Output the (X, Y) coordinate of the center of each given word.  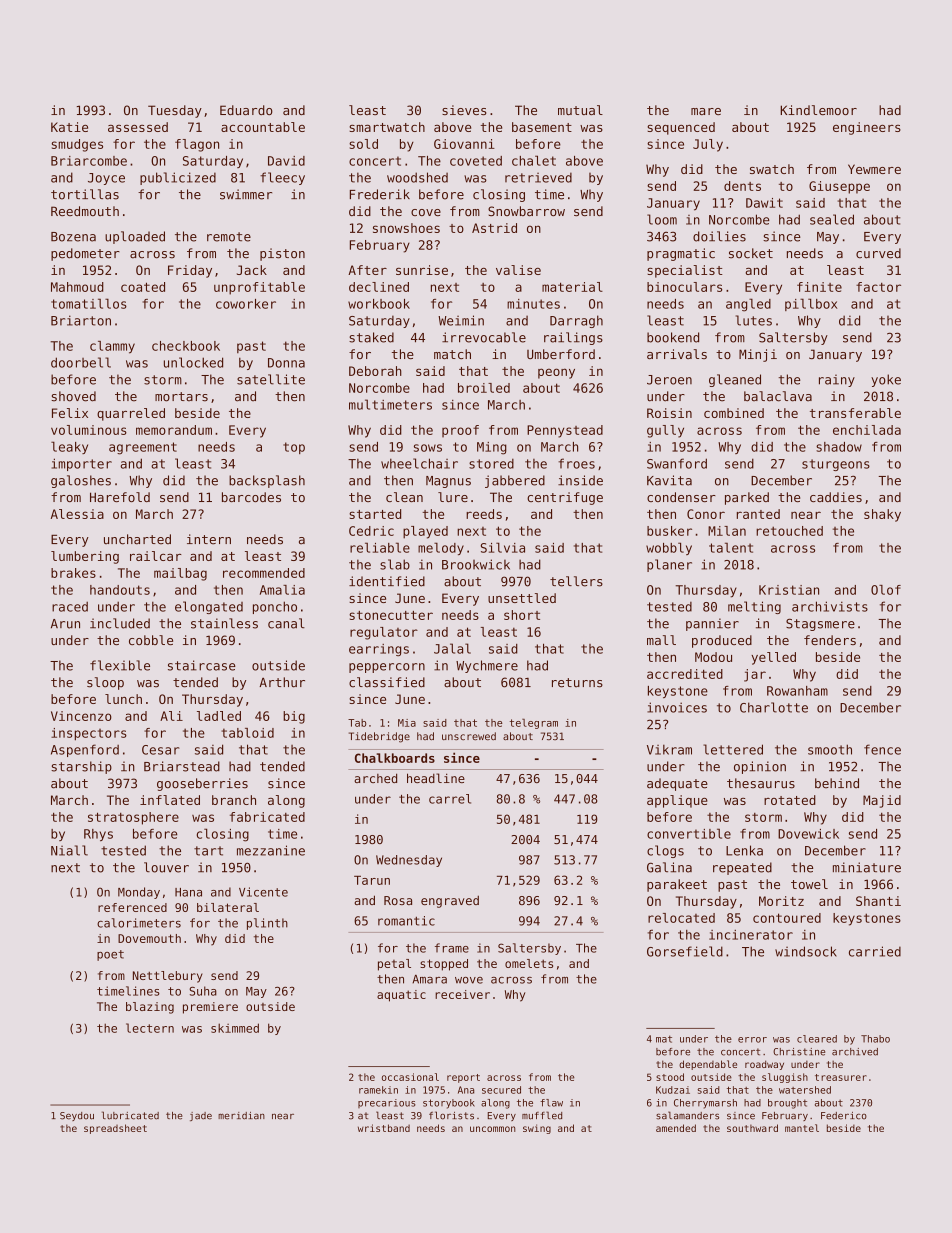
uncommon (493, 1129)
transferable (855, 413)
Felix (70, 413)
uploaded (135, 237)
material (572, 287)
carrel (450, 799)
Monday (139, 893)
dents (742, 186)
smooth (830, 749)
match (452, 354)
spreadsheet (115, 1129)
